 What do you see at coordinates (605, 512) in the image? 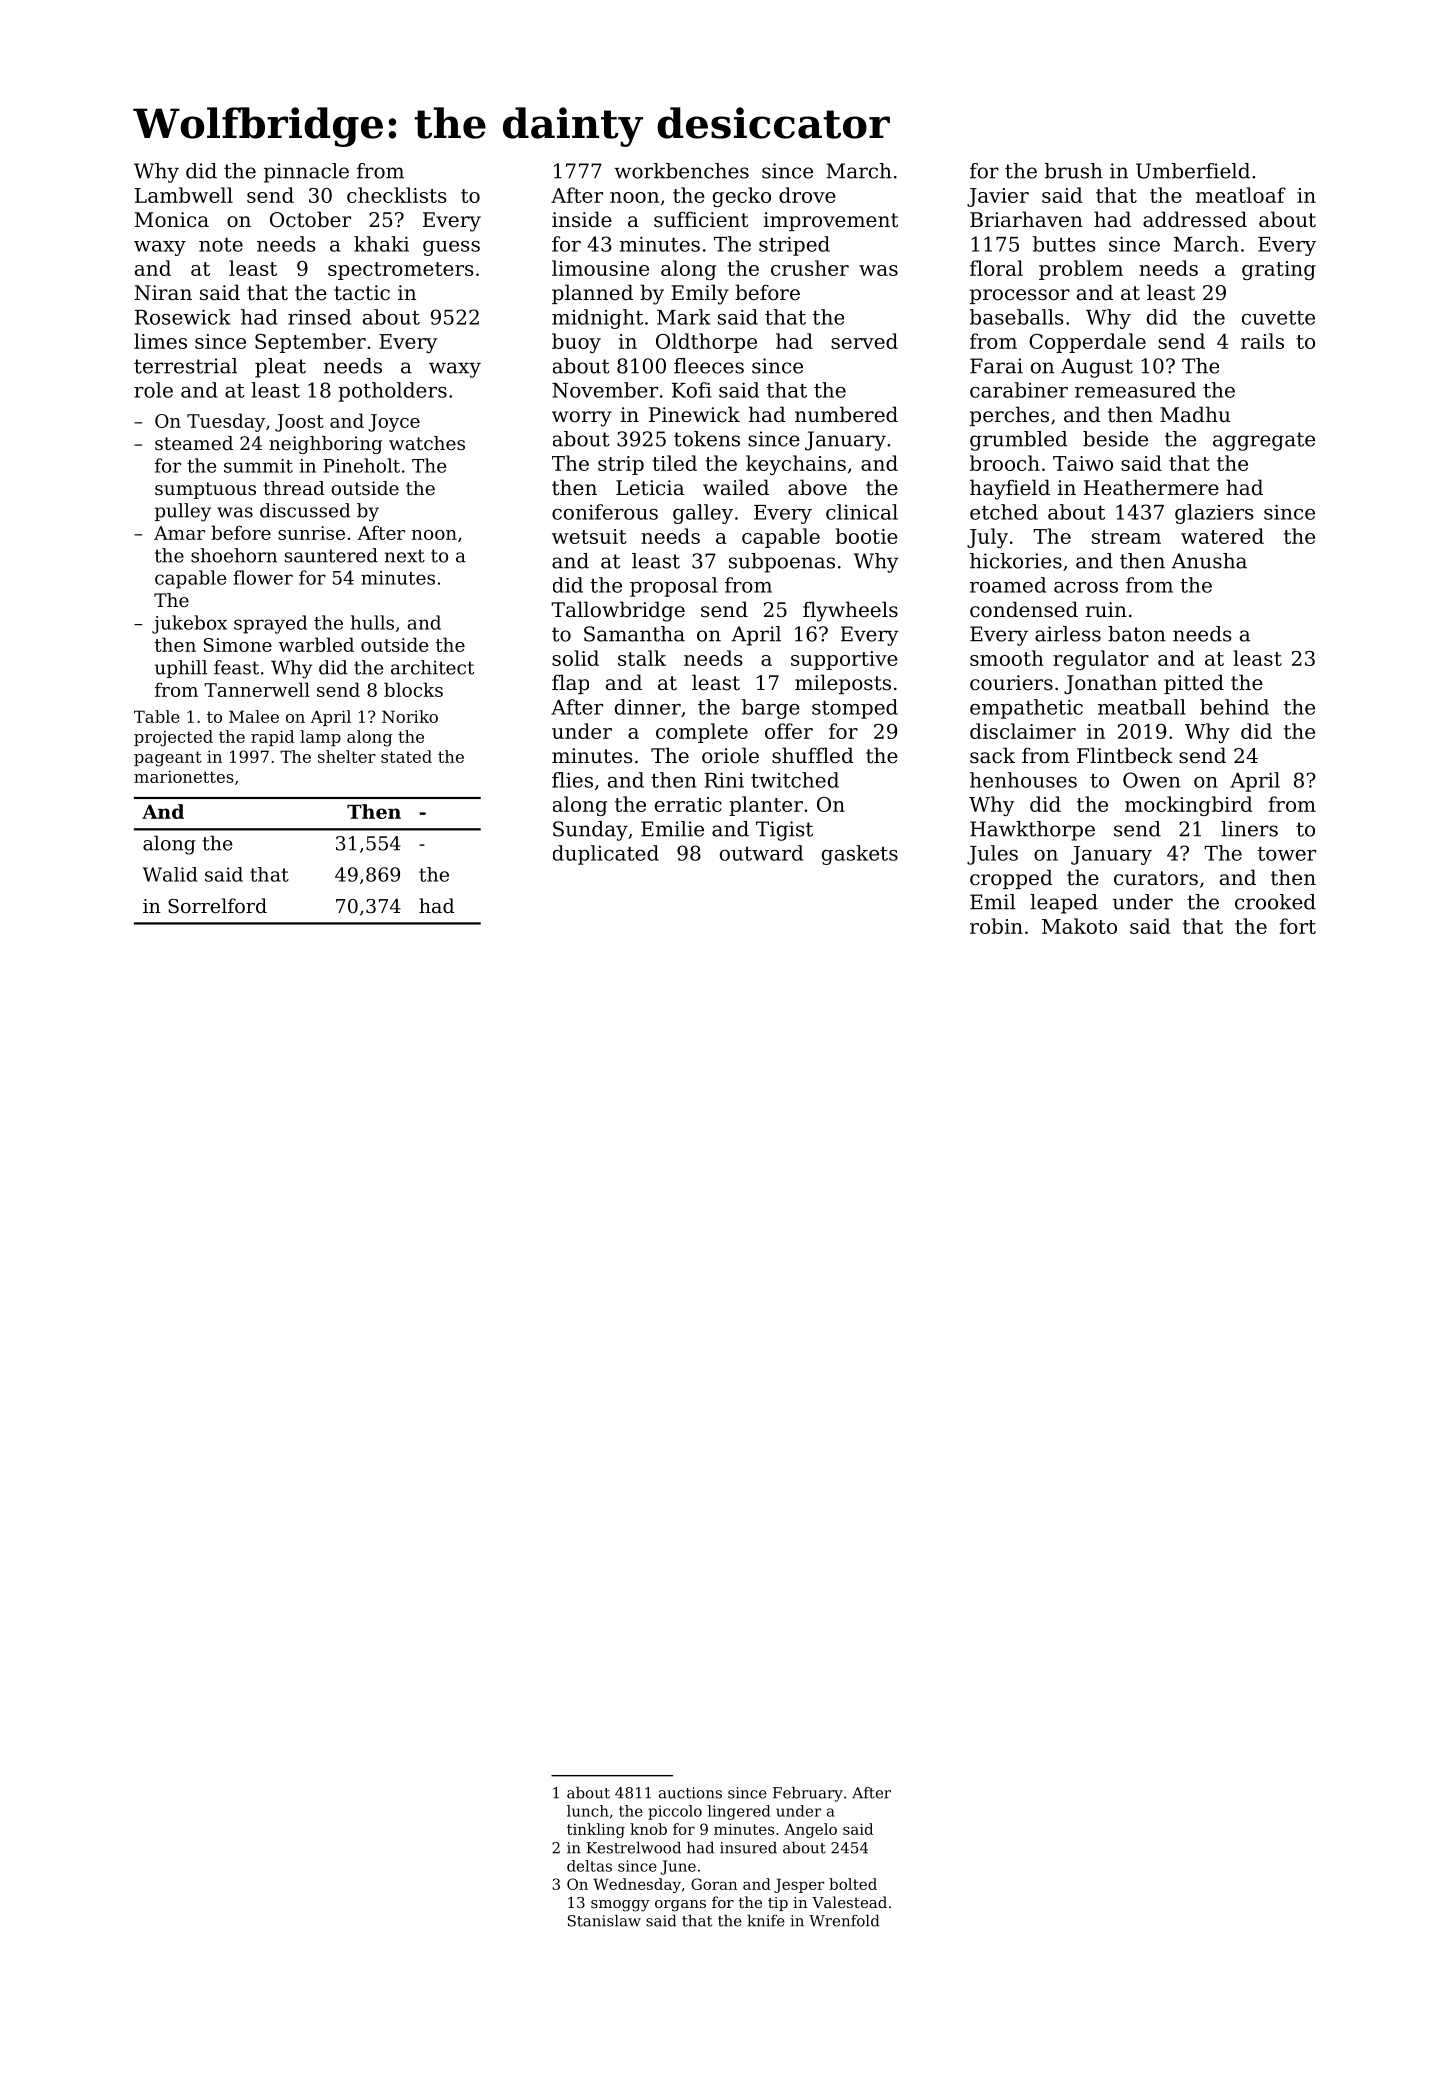
I see `coniferous` at bounding box center [605, 512].
